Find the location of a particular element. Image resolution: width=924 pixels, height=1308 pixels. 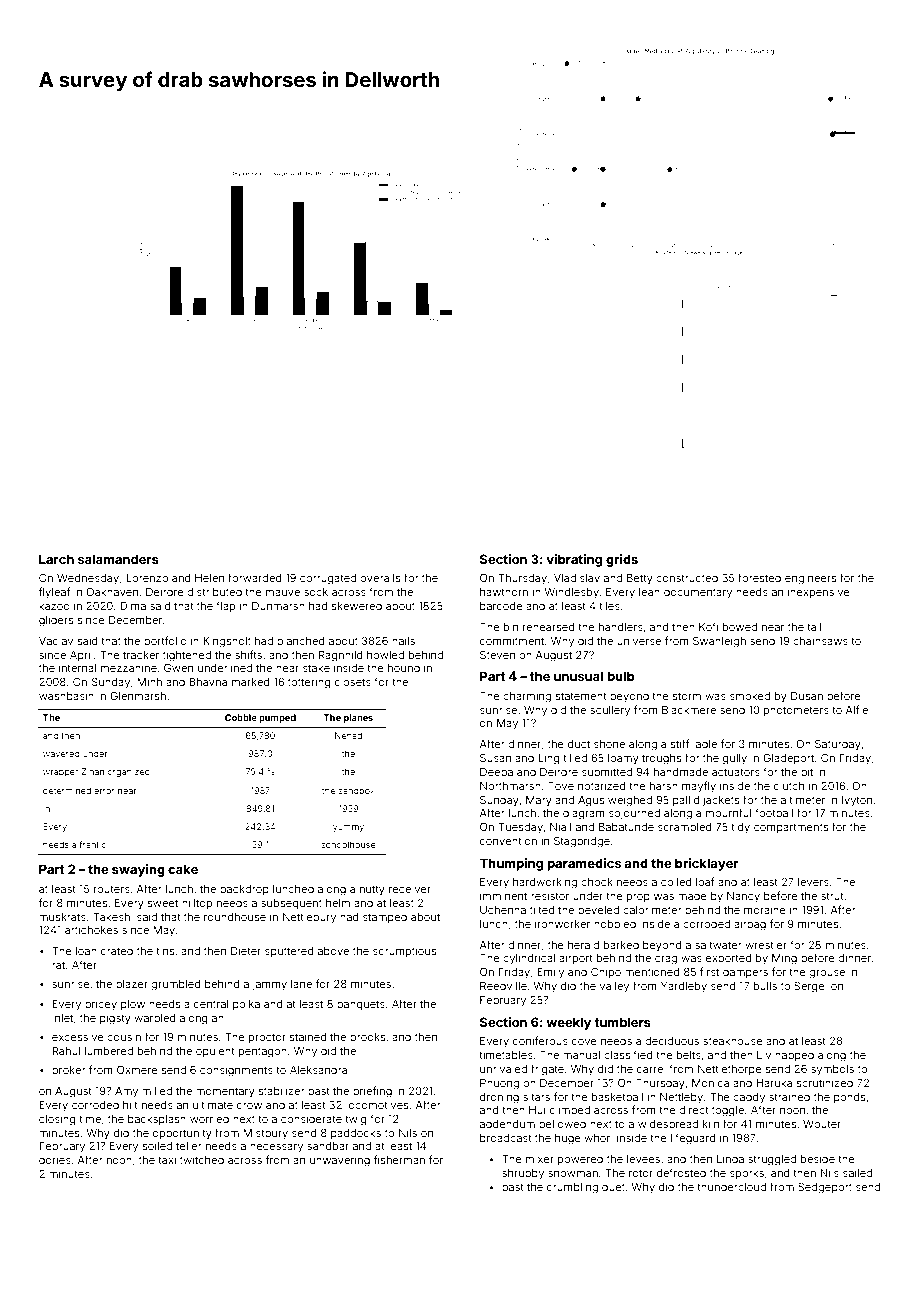

Dima is located at coordinates (133, 605).
